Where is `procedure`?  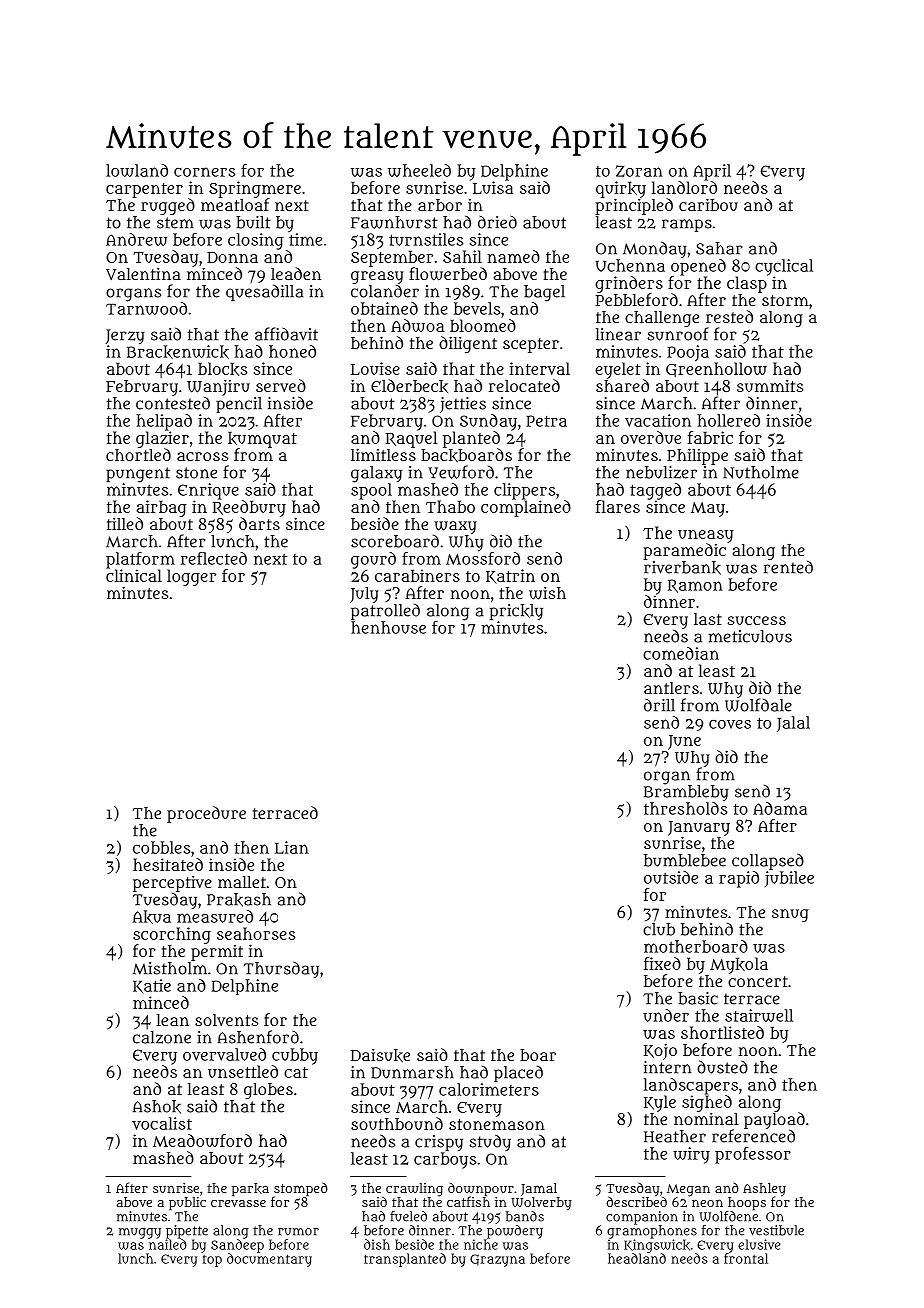
procedure is located at coordinates (206, 814).
